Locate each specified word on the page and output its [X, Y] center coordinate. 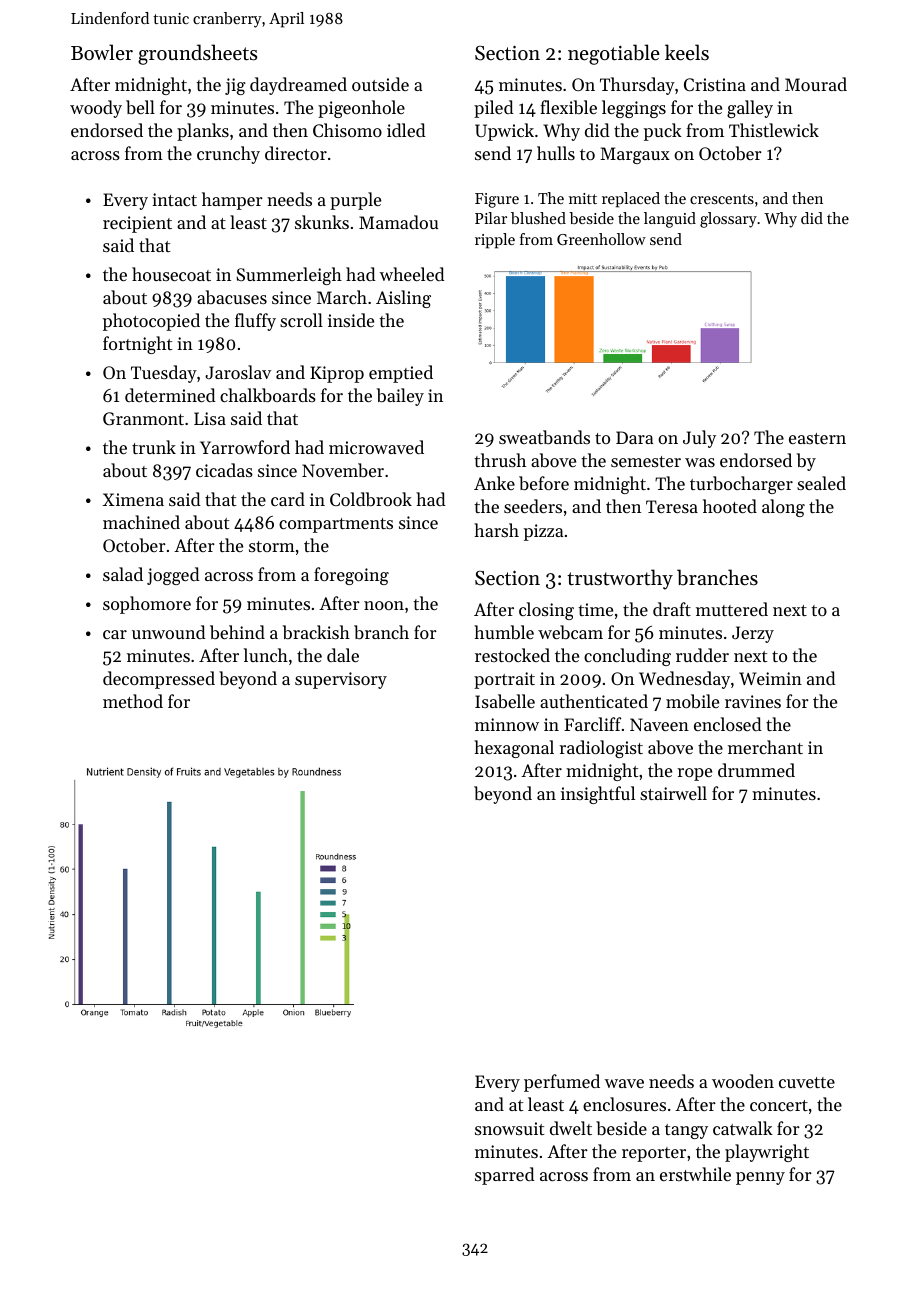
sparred [505, 1176]
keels [687, 52]
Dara [634, 437]
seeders [533, 506]
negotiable [614, 54]
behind [237, 632]
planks [203, 132]
